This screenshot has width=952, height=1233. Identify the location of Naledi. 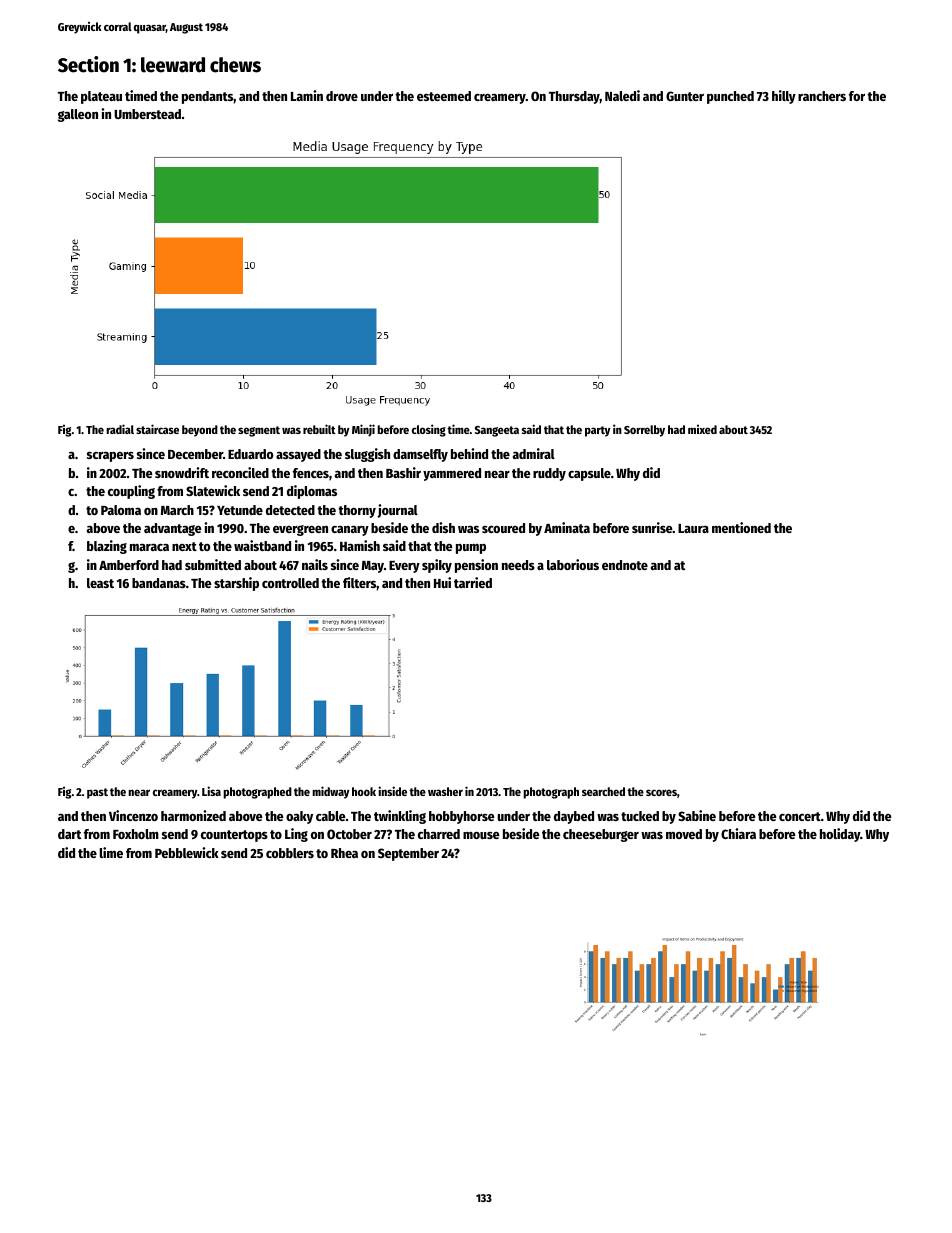
(622, 95).
